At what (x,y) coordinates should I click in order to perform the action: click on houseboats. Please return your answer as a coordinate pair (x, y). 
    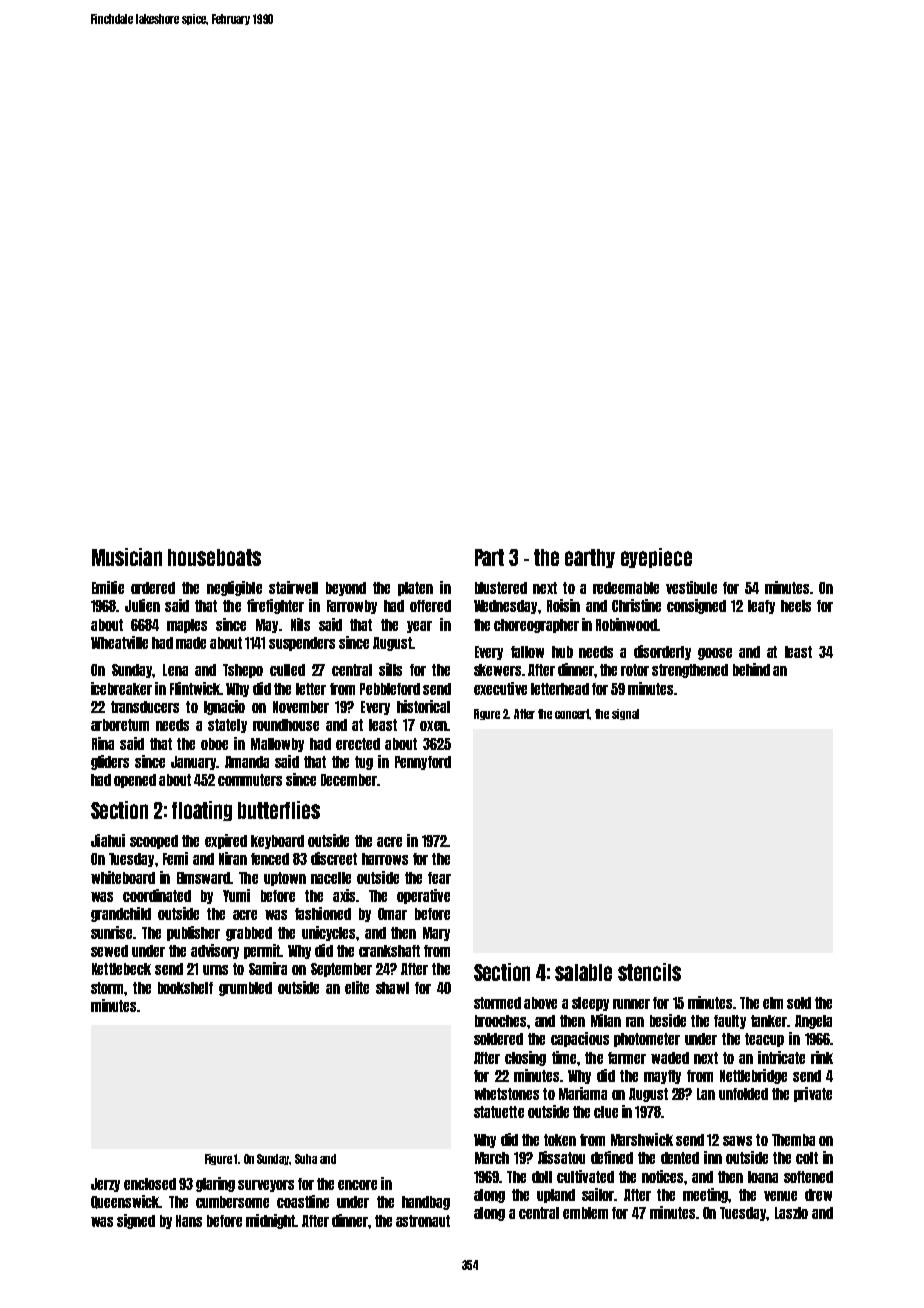
    Looking at the image, I should click on (214, 557).
